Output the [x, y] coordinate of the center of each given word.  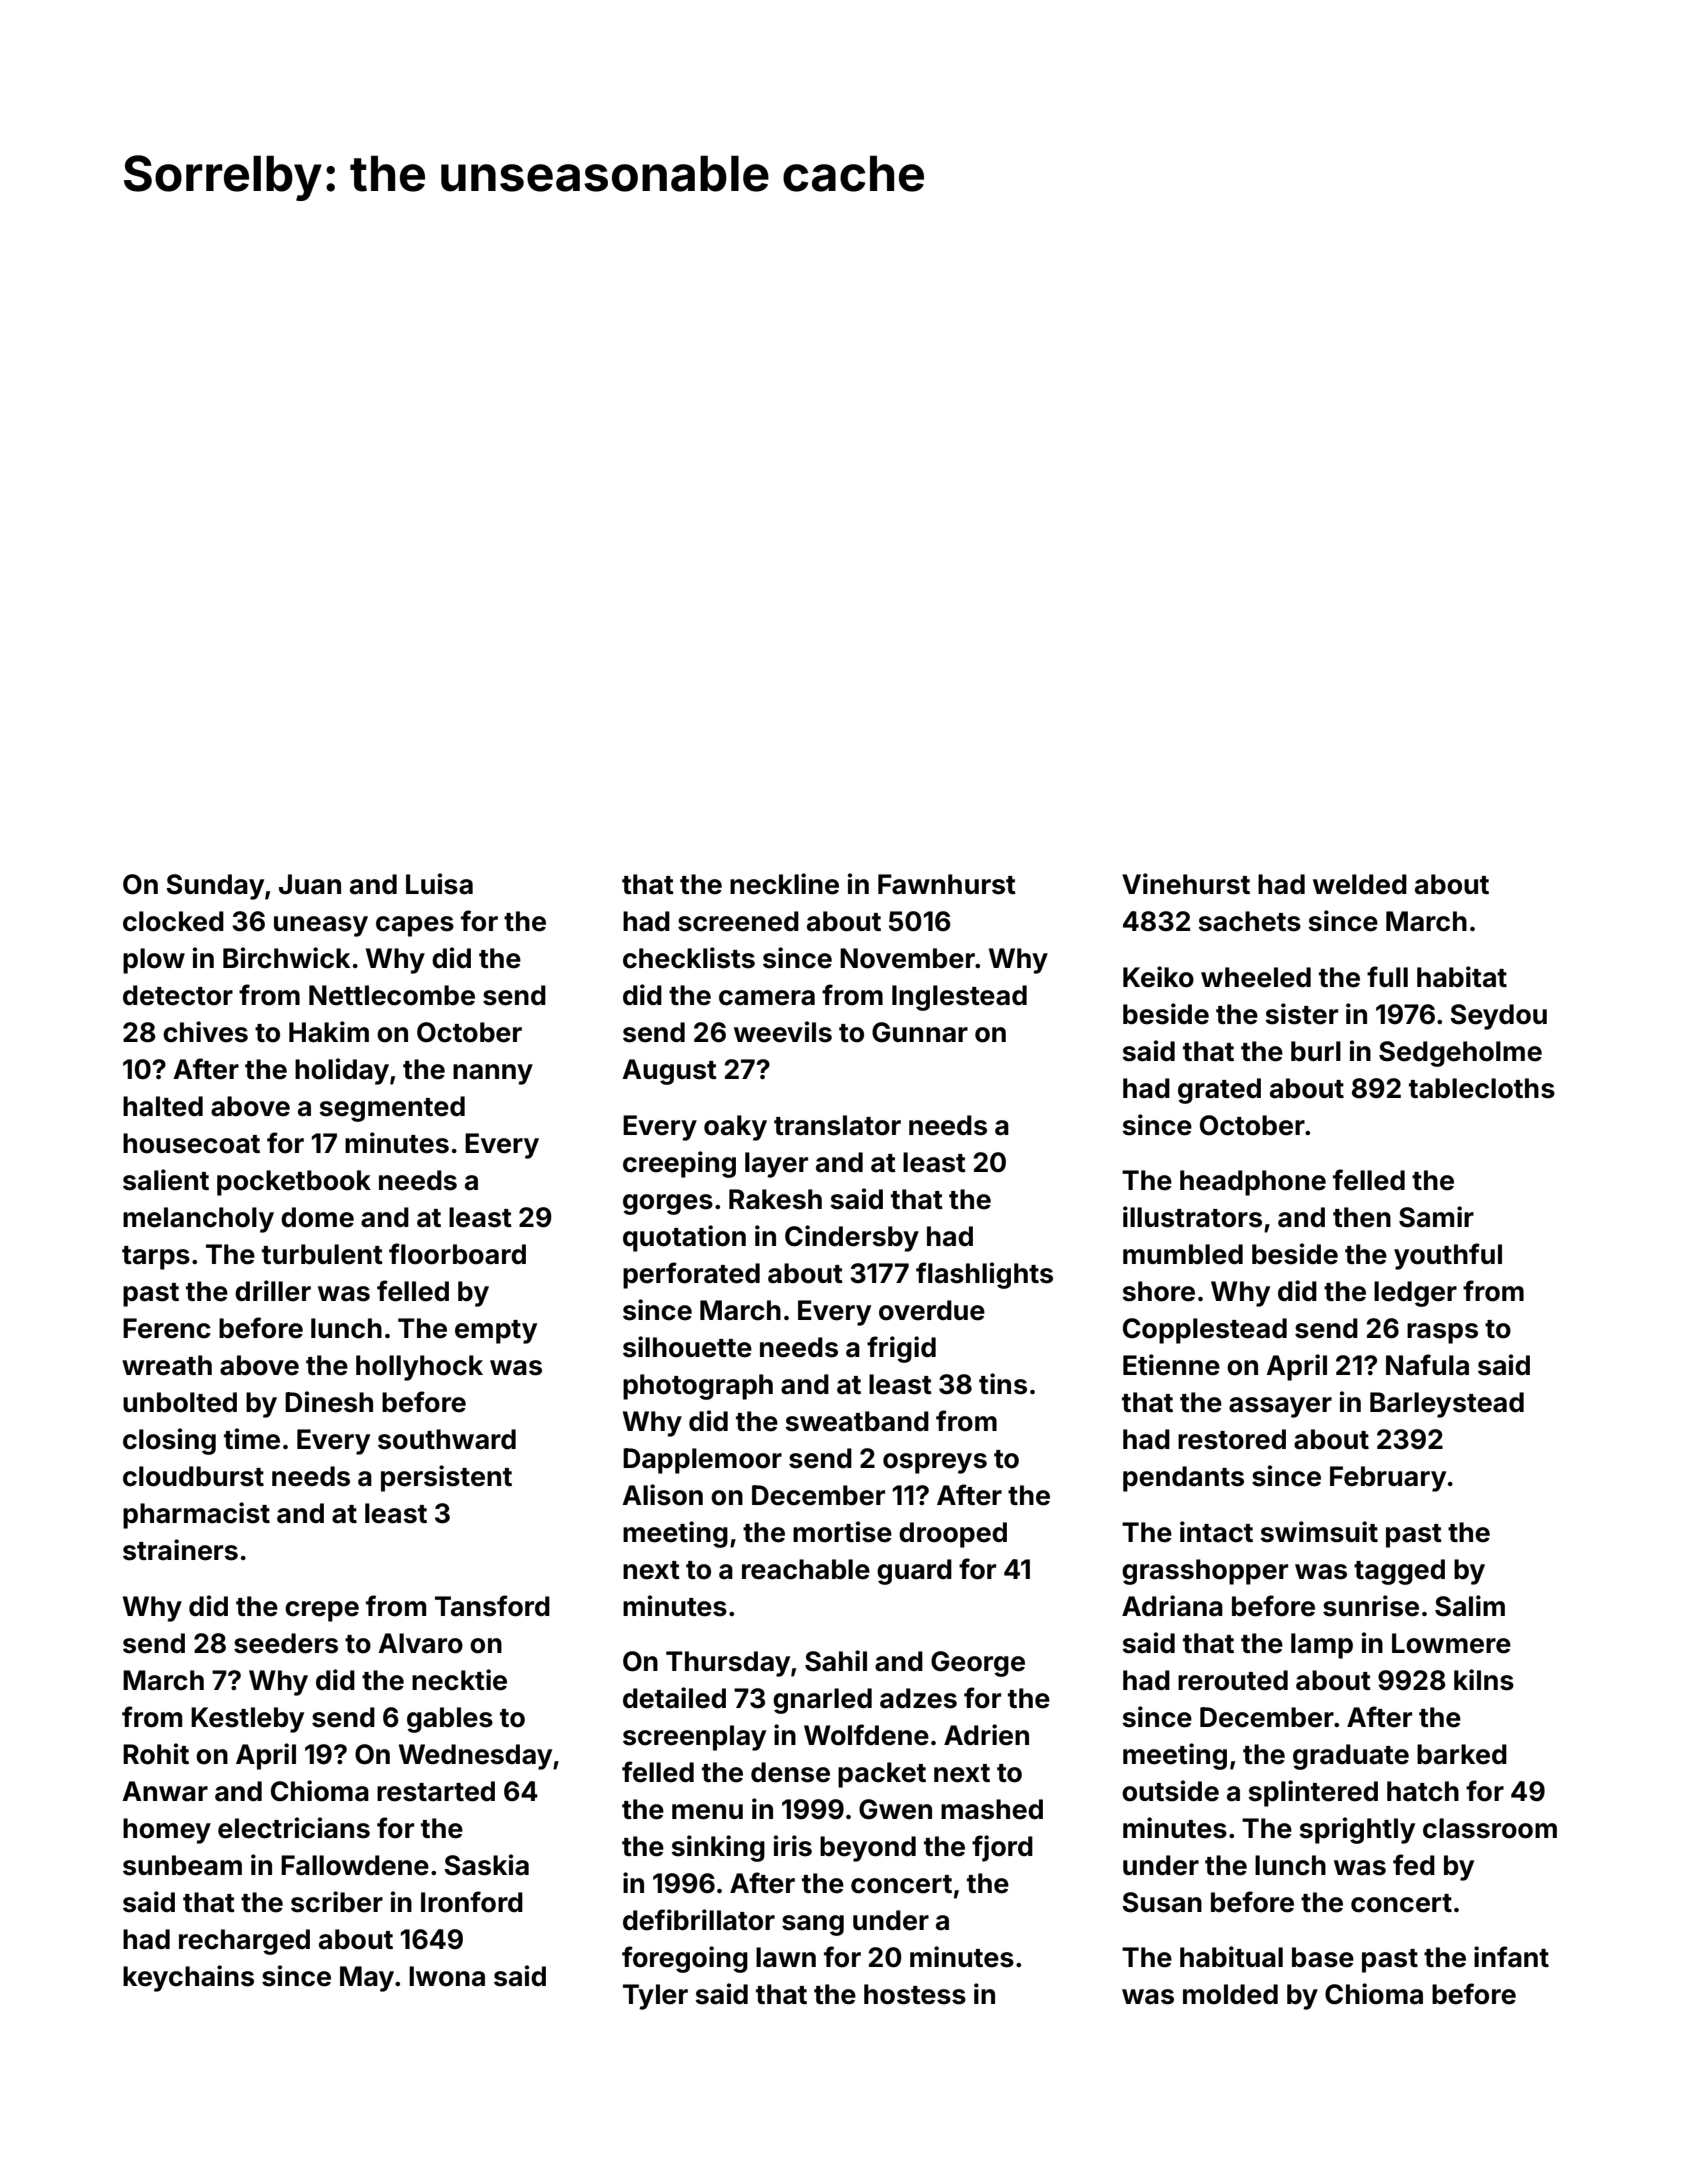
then [1362, 1217]
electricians [294, 1828]
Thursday [728, 1664]
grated [1219, 1091]
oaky [735, 1128]
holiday [342, 1071]
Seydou [1498, 1017]
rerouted [1233, 1680]
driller [273, 1291]
